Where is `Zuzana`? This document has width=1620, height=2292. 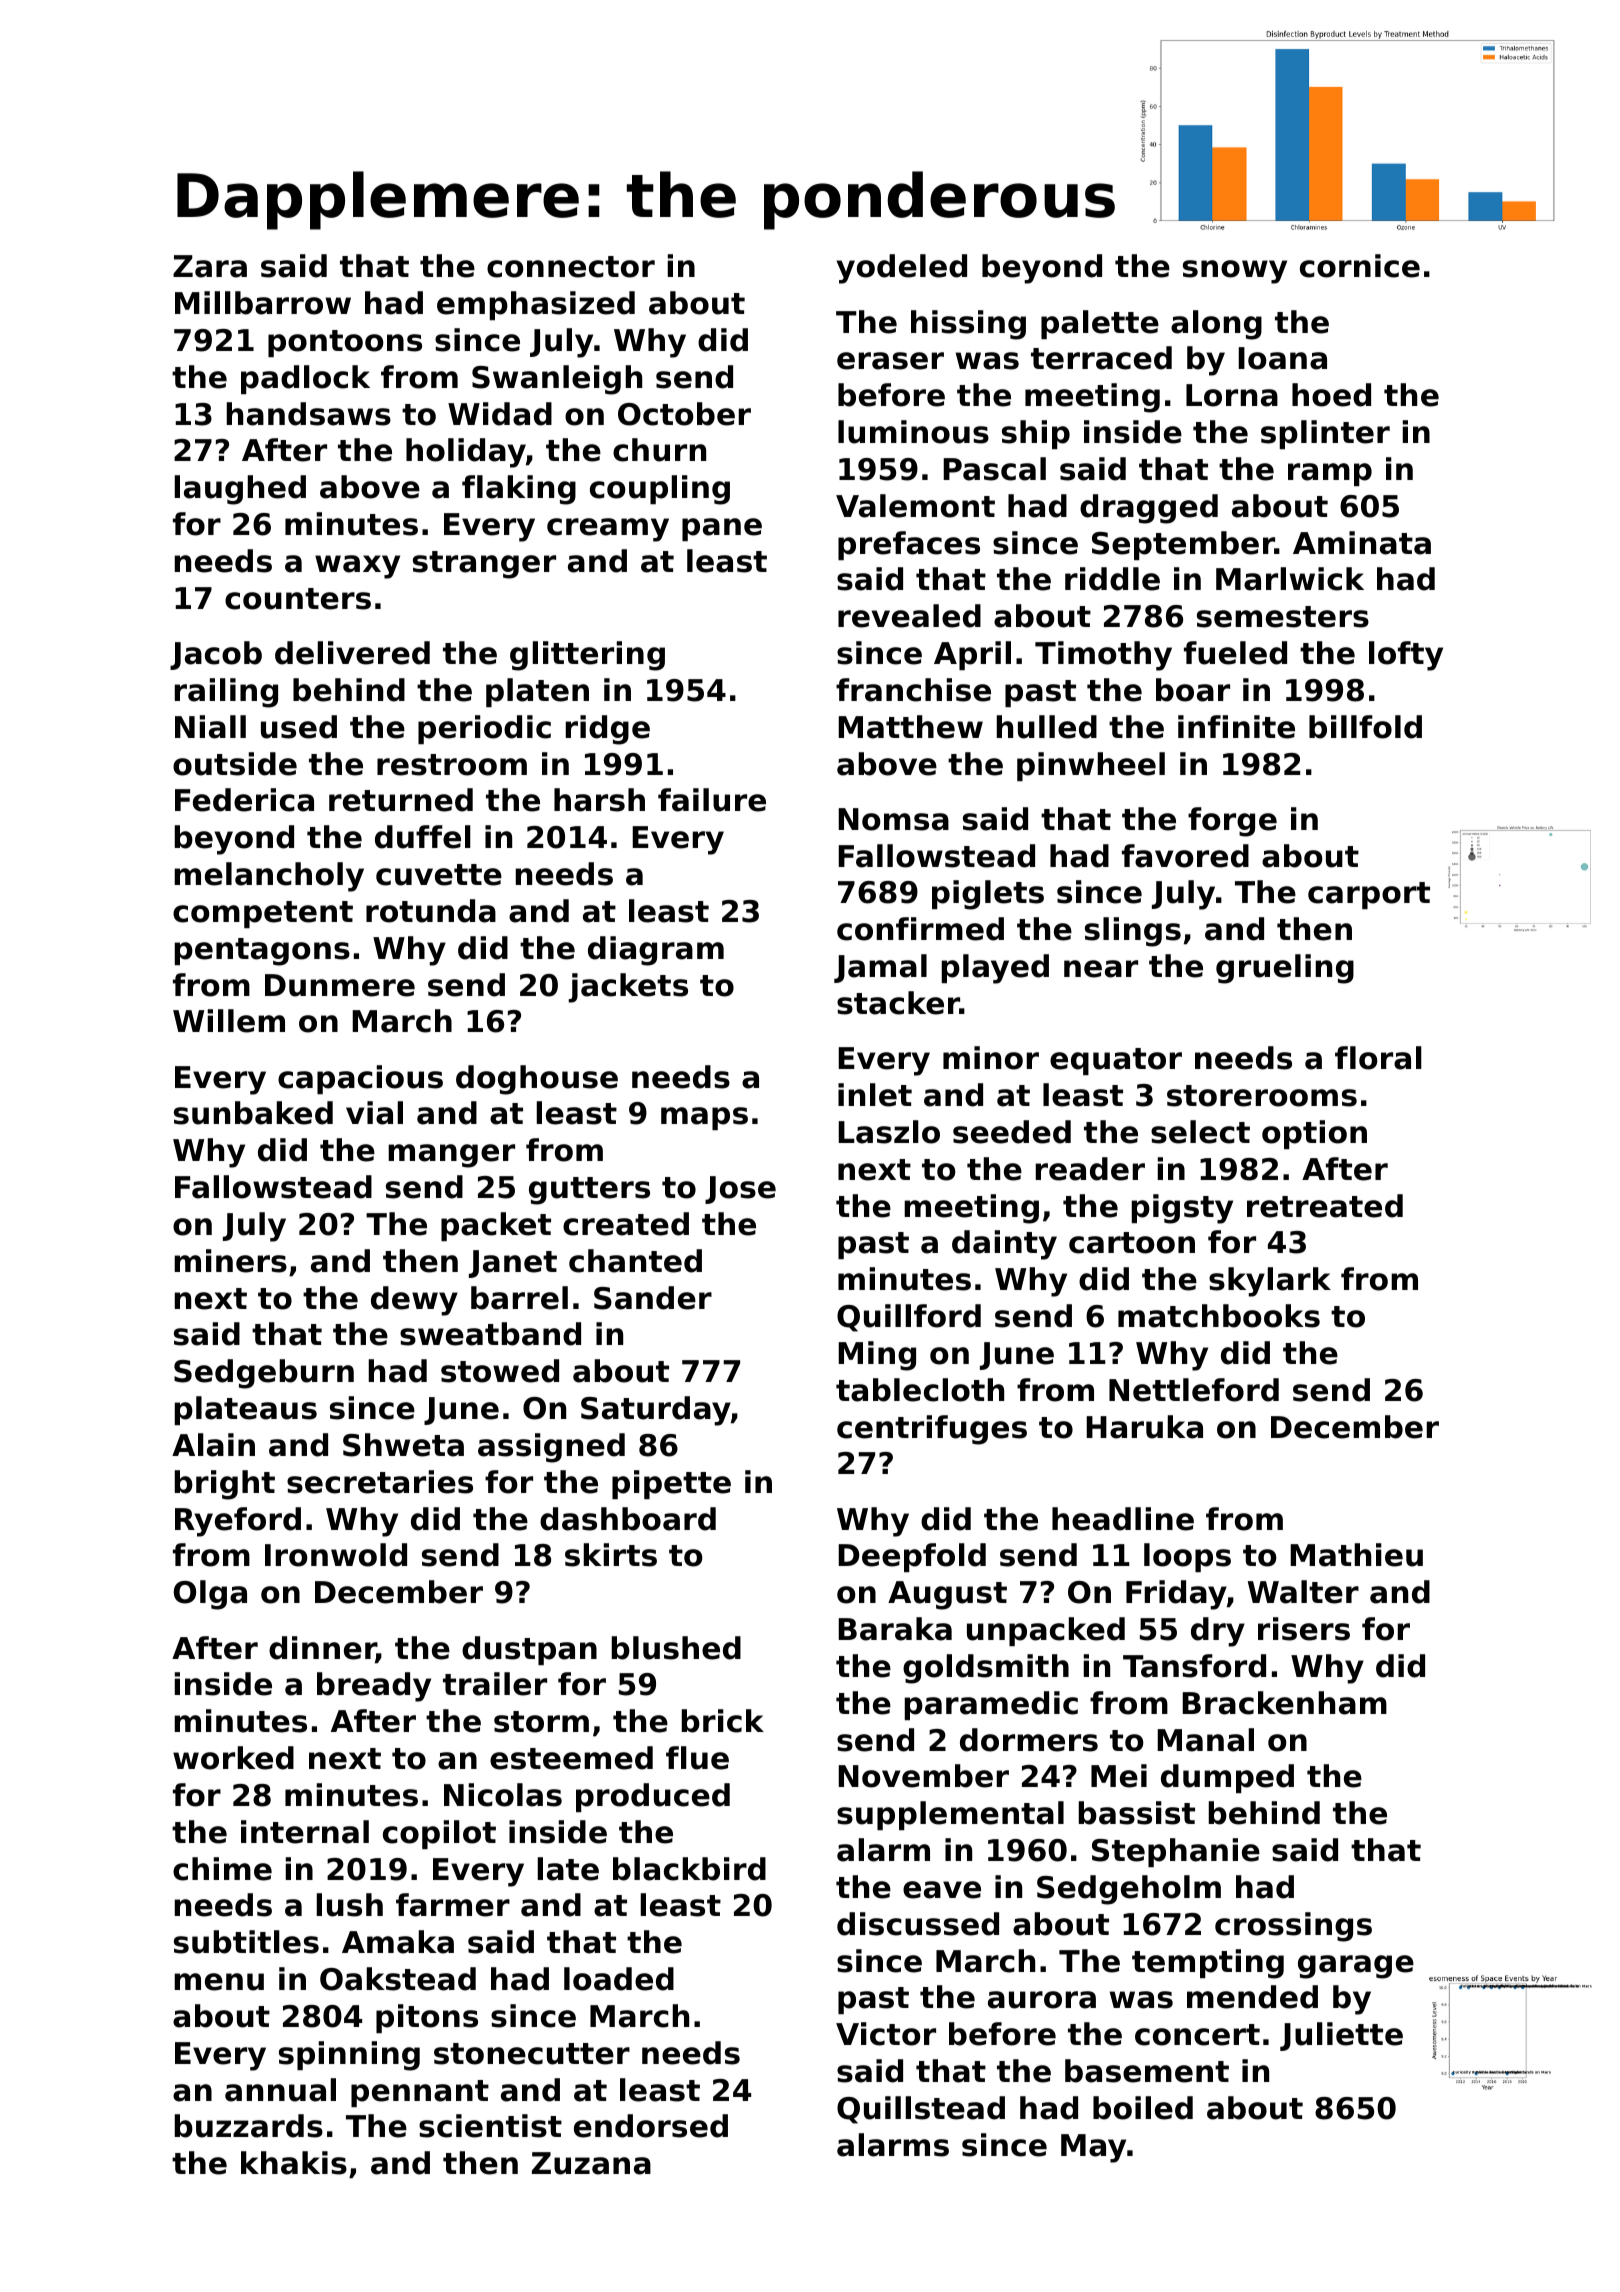
Zuzana is located at coordinates (591, 2163).
